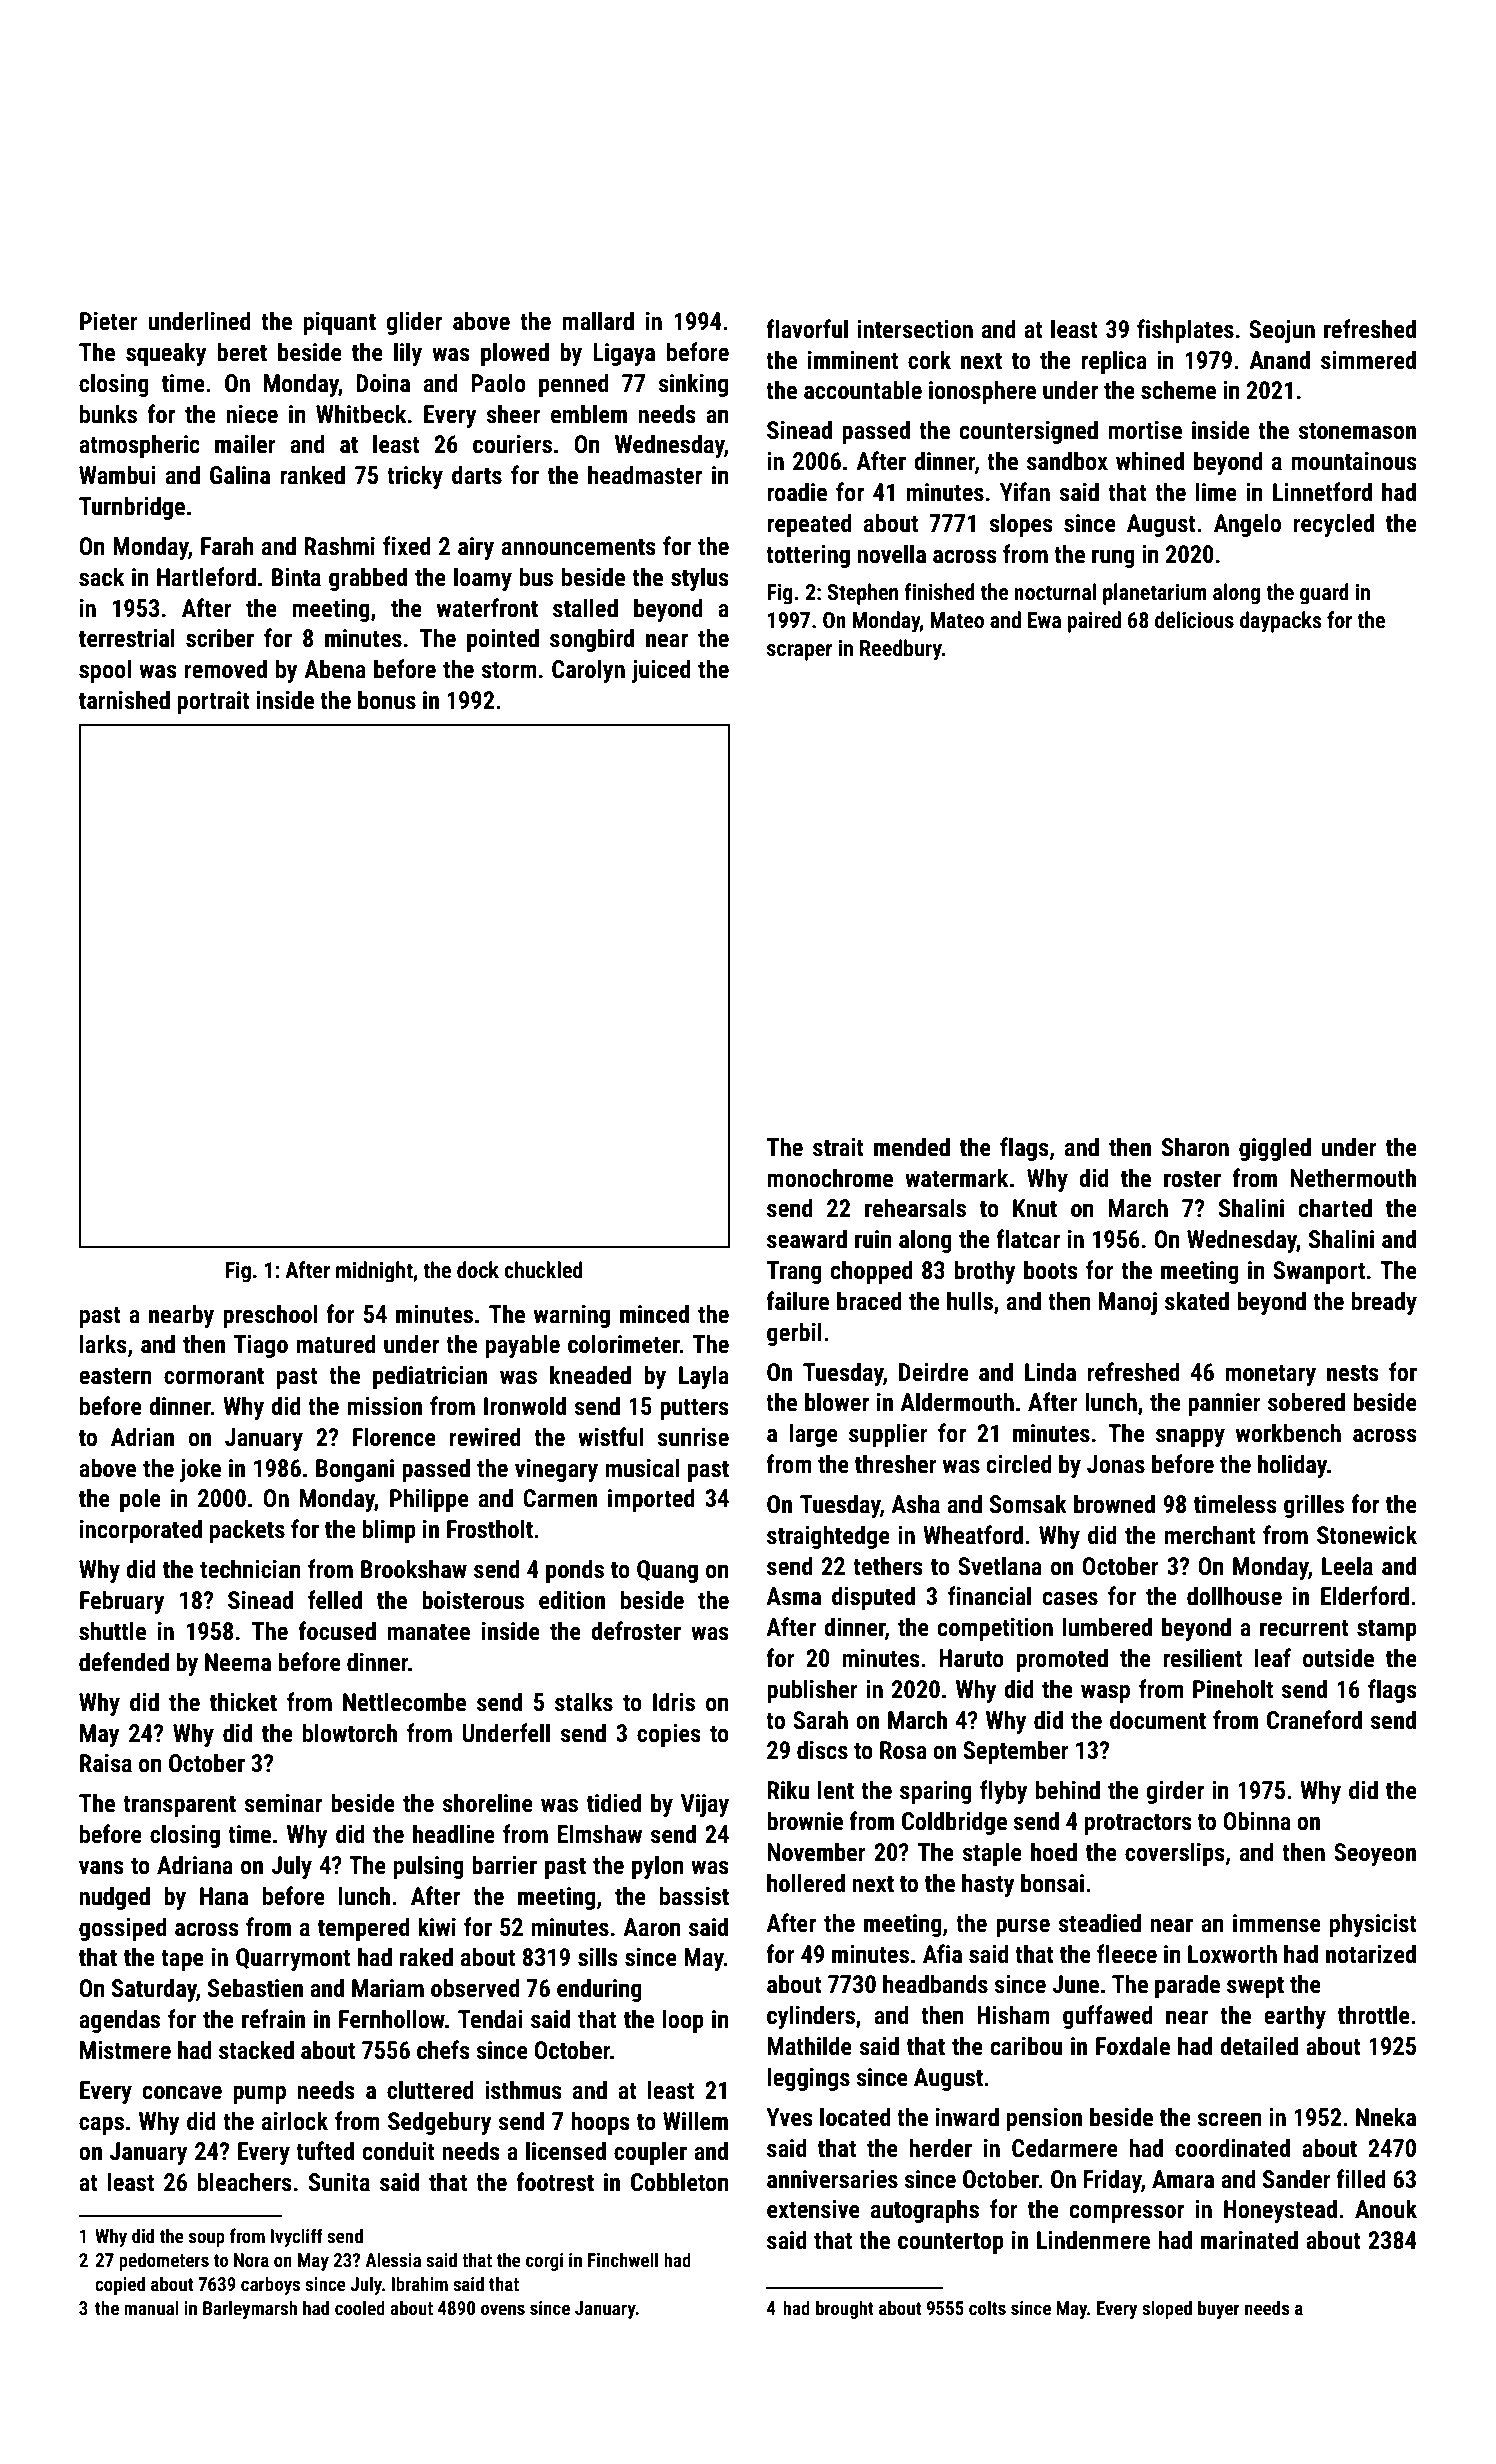  What do you see at coordinates (355, 1470) in the document?
I see `Bongani` at bounding box center [355, 1470].
